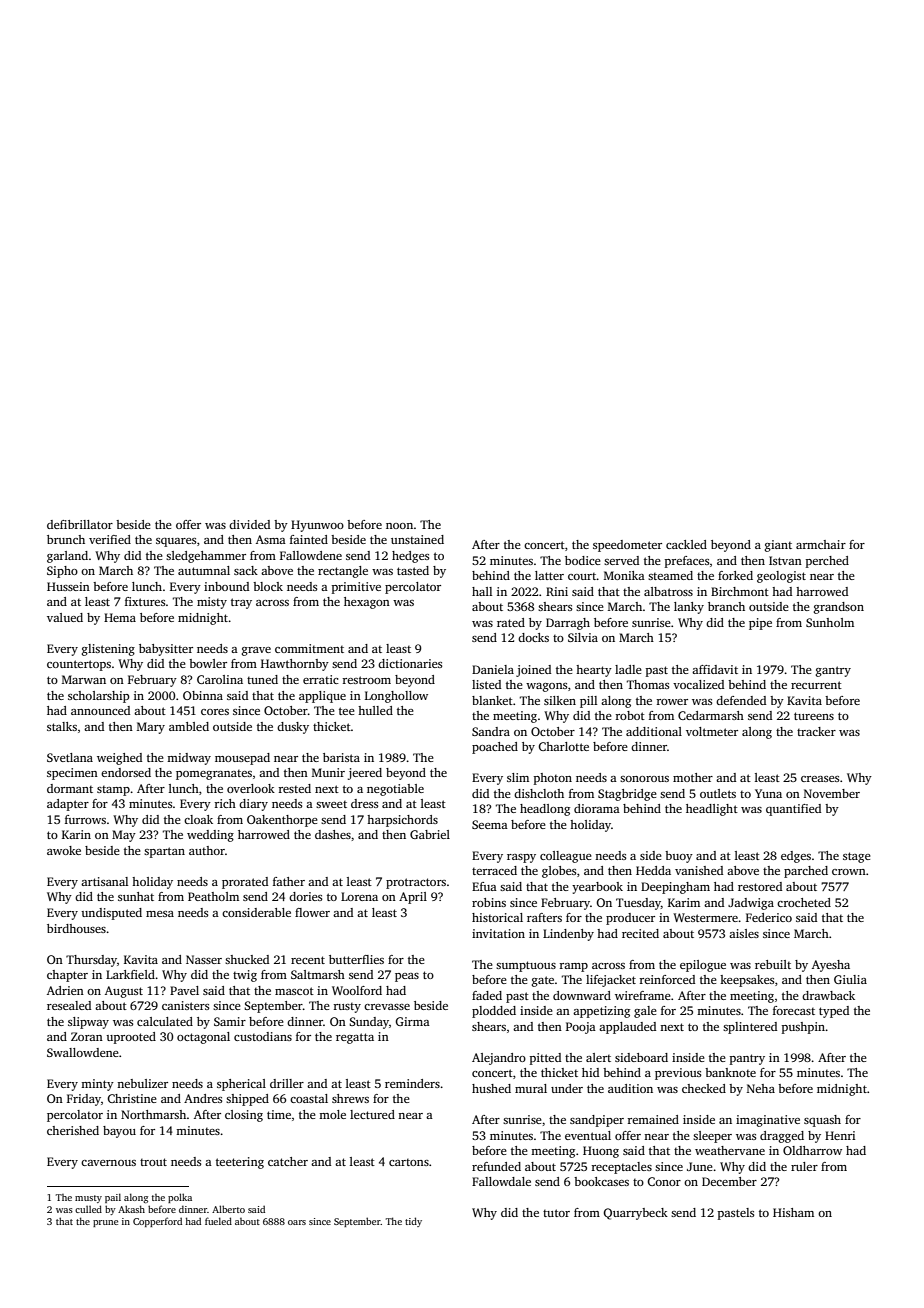 The width and height of the image is (924, 1308). What do you see at coordinates (793, 1212) in the image?
I see `Hisham` at bounding box center [793, 1212].
